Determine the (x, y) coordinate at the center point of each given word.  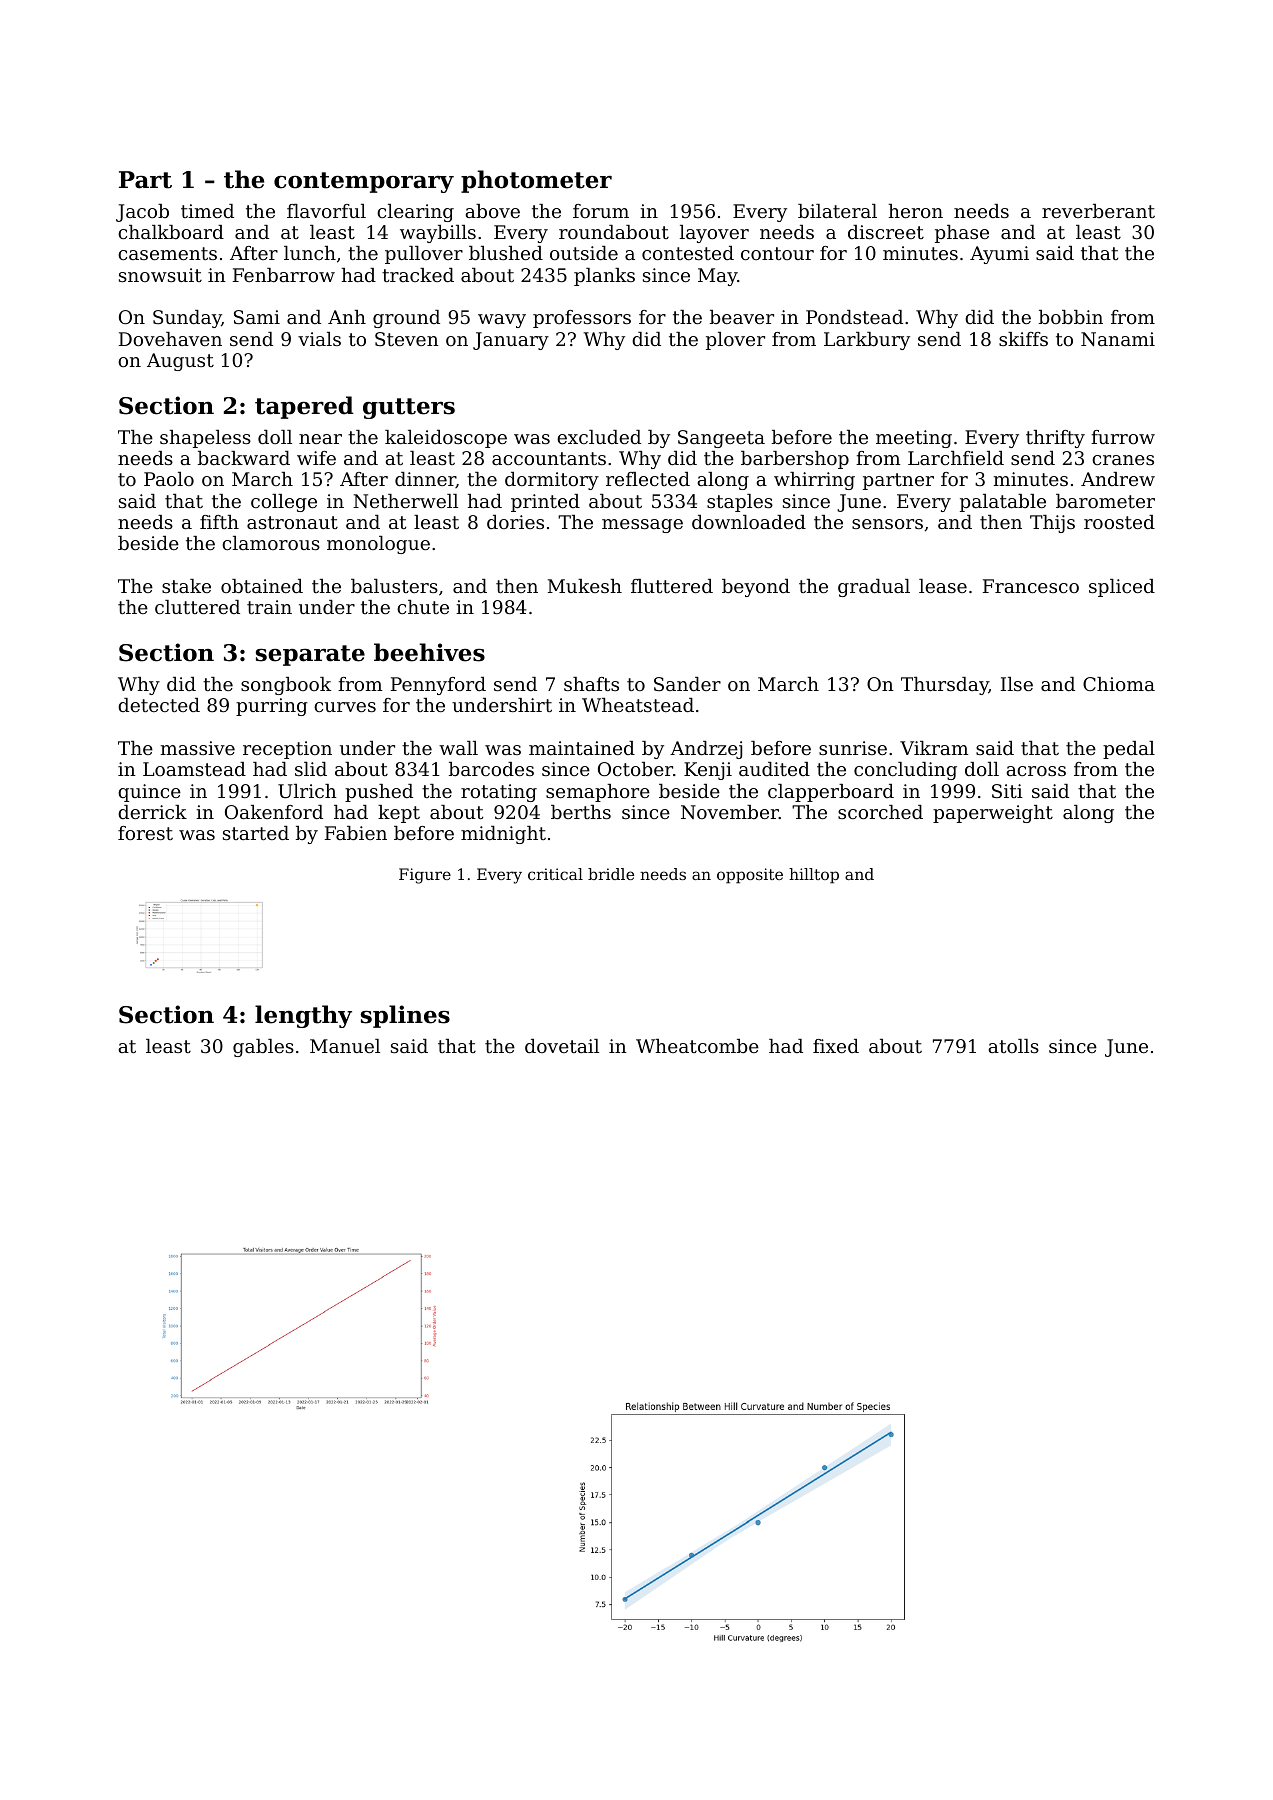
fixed (836, 1046)
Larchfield (956, 458)
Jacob (142, 213)
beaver (742, 317)
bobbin (1071, 317)
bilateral (837, 211)
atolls (1014, 1046)
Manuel (345, 1046)
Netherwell (405, 501)
